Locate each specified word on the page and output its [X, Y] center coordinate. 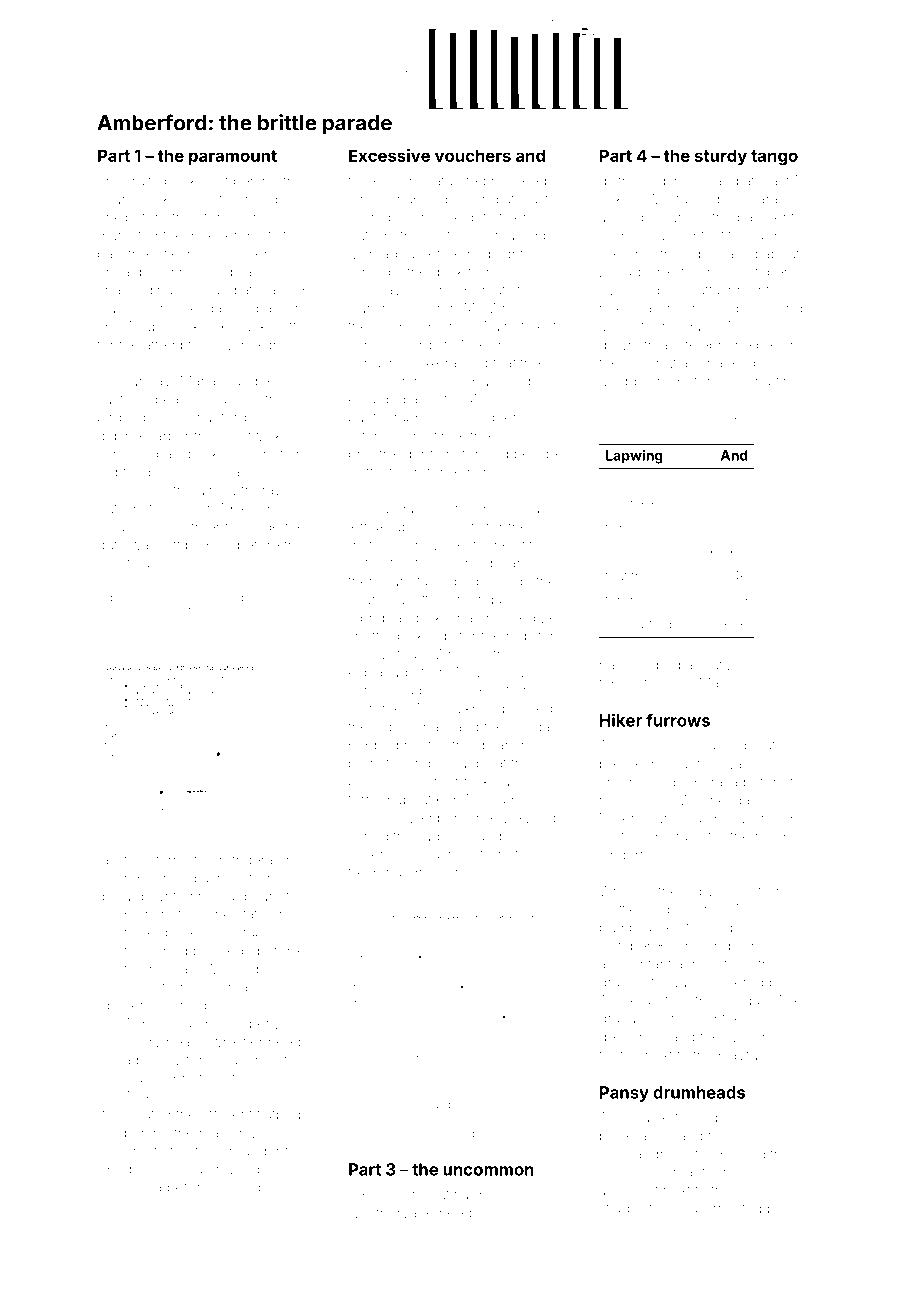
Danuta [405, 581]
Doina [143, 1187]
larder [772, 235]
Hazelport [122, 613]
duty [111, 546]
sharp [366, 601]
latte [166, 253]
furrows [678, 720]
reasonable [397, 199]
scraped [654, 666]
